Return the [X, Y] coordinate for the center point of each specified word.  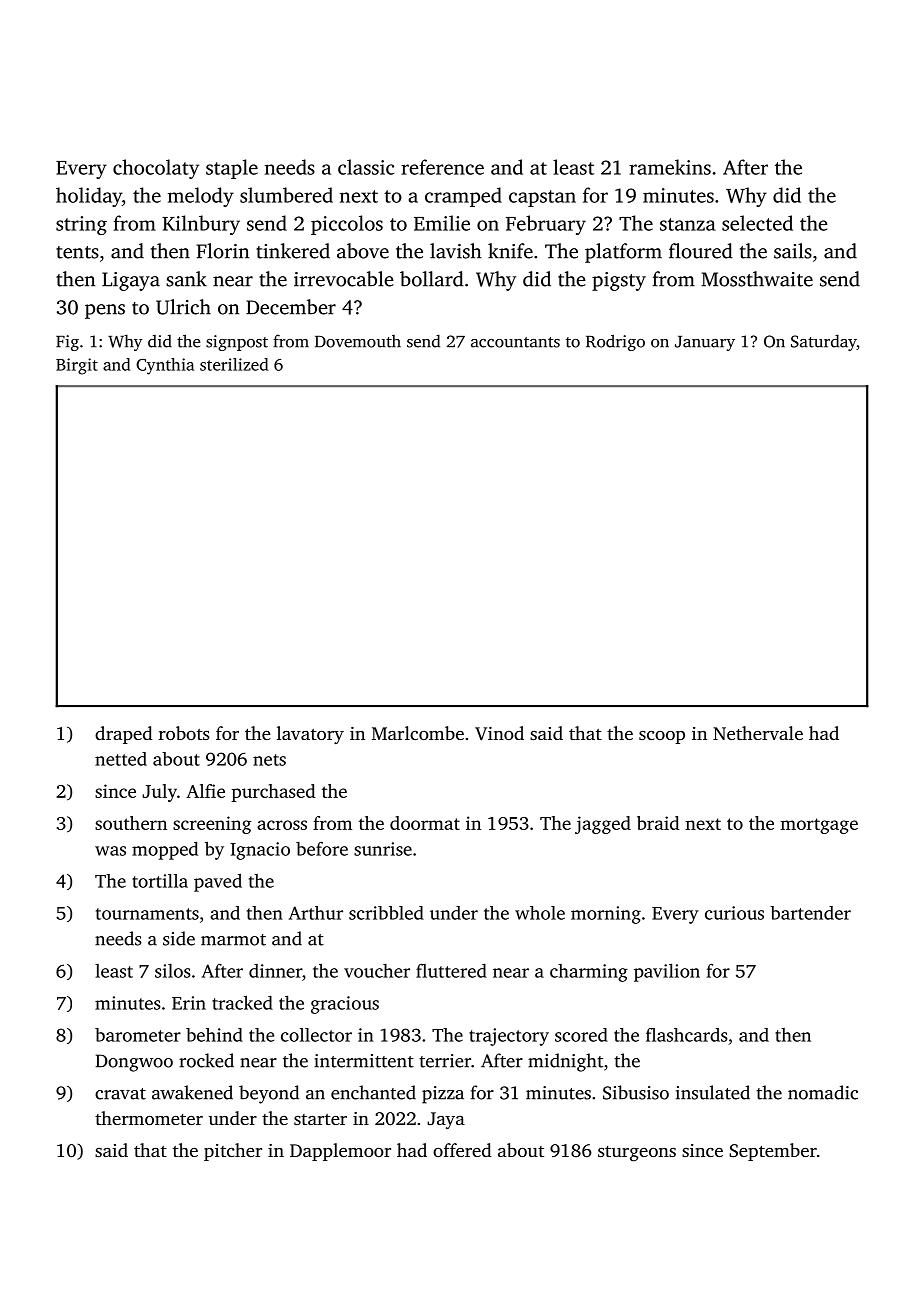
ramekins [670, 167]
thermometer [149, 1118]
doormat [425, 823]
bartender [810, 913]
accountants [515, 342]
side [179, 938]
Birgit [77, 366]
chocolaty [156, 169]
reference [442, 167]
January [705, 343]
